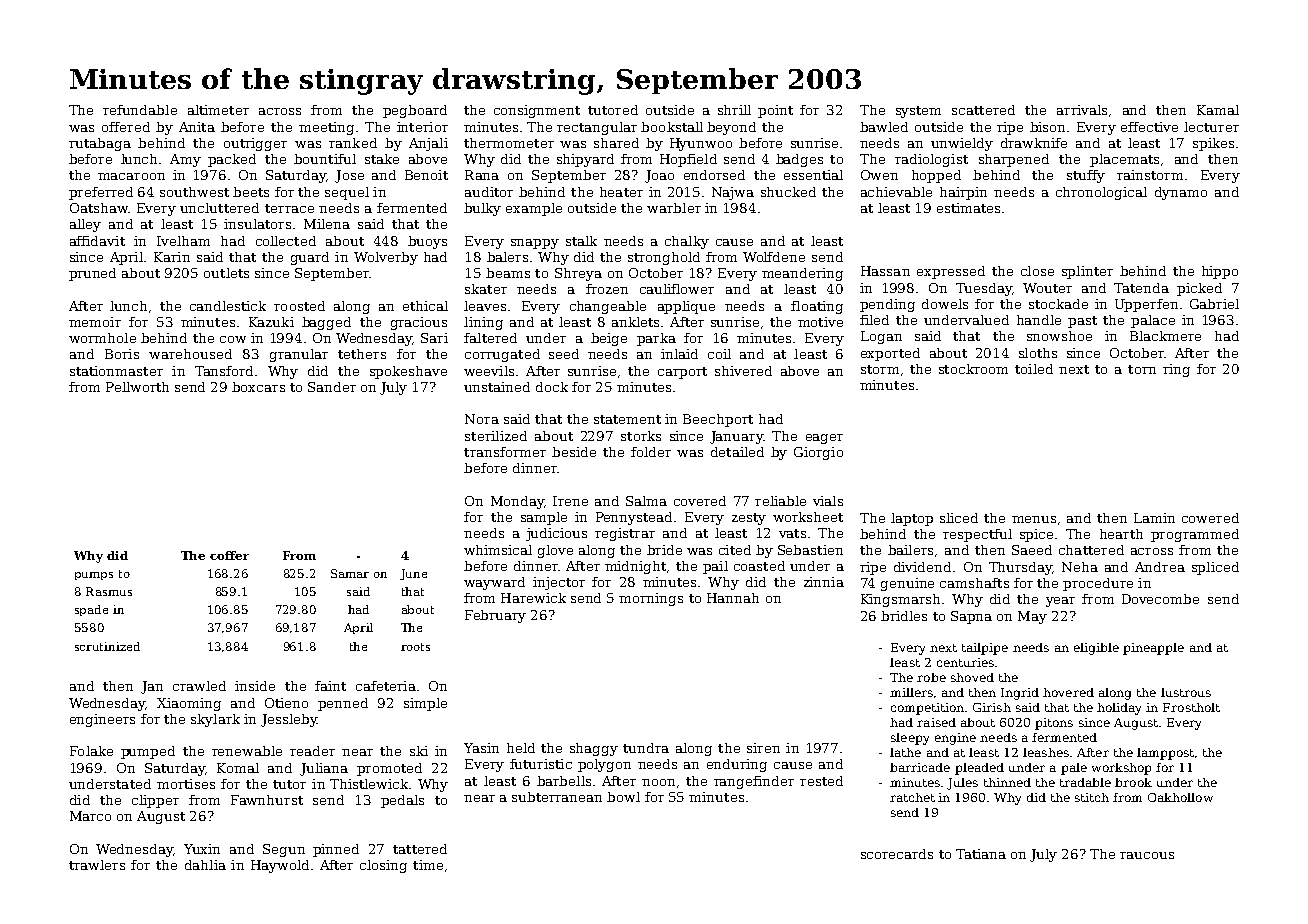  What do you see at coordinates (1142, 369) in the page?
I see `torn` at bounding box center [1142, 369].
